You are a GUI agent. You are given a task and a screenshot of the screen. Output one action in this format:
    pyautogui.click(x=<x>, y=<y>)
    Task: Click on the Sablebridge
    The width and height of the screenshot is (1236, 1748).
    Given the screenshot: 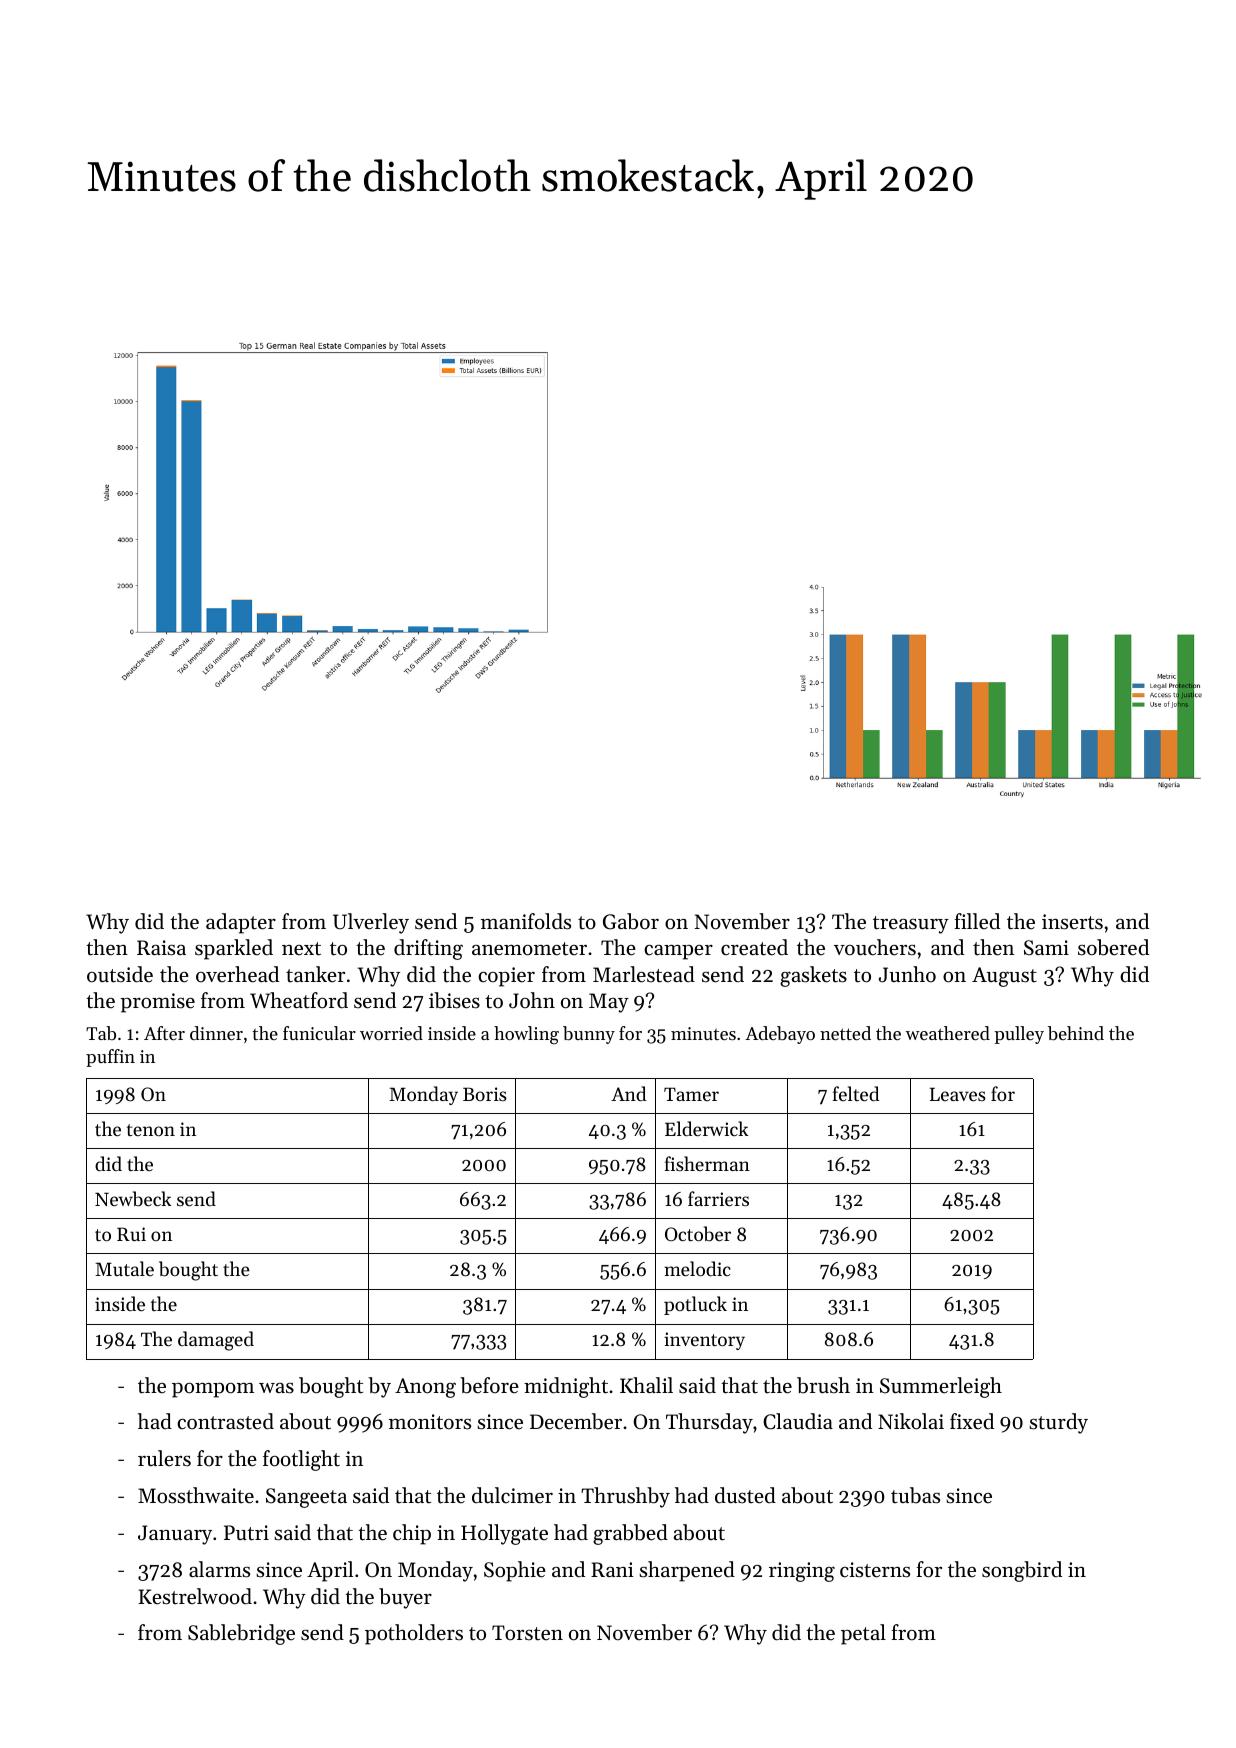 What is the action you would take?
    pyautogui.click(x=241, y=1634)
